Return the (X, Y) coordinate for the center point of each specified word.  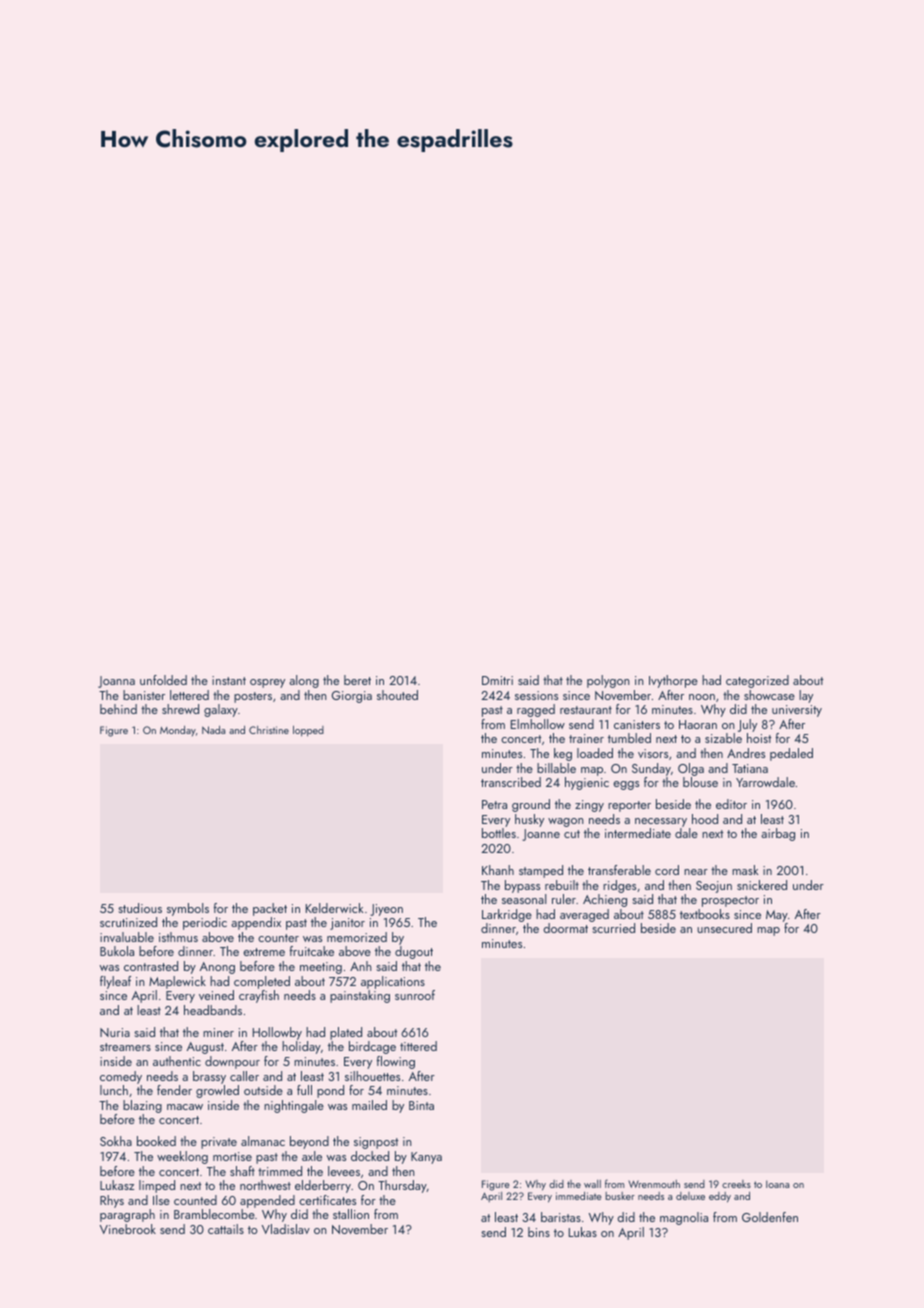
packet (270, 909)
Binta (421, 1105)
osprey (267, 683)
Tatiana (750, 768)
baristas (561, 1217)
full (304, 1090)
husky (529, 820)
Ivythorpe (673, 681)
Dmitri (497, 680)
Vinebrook (128, 1229)
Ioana (777, 1184)
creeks (736, 1184)
